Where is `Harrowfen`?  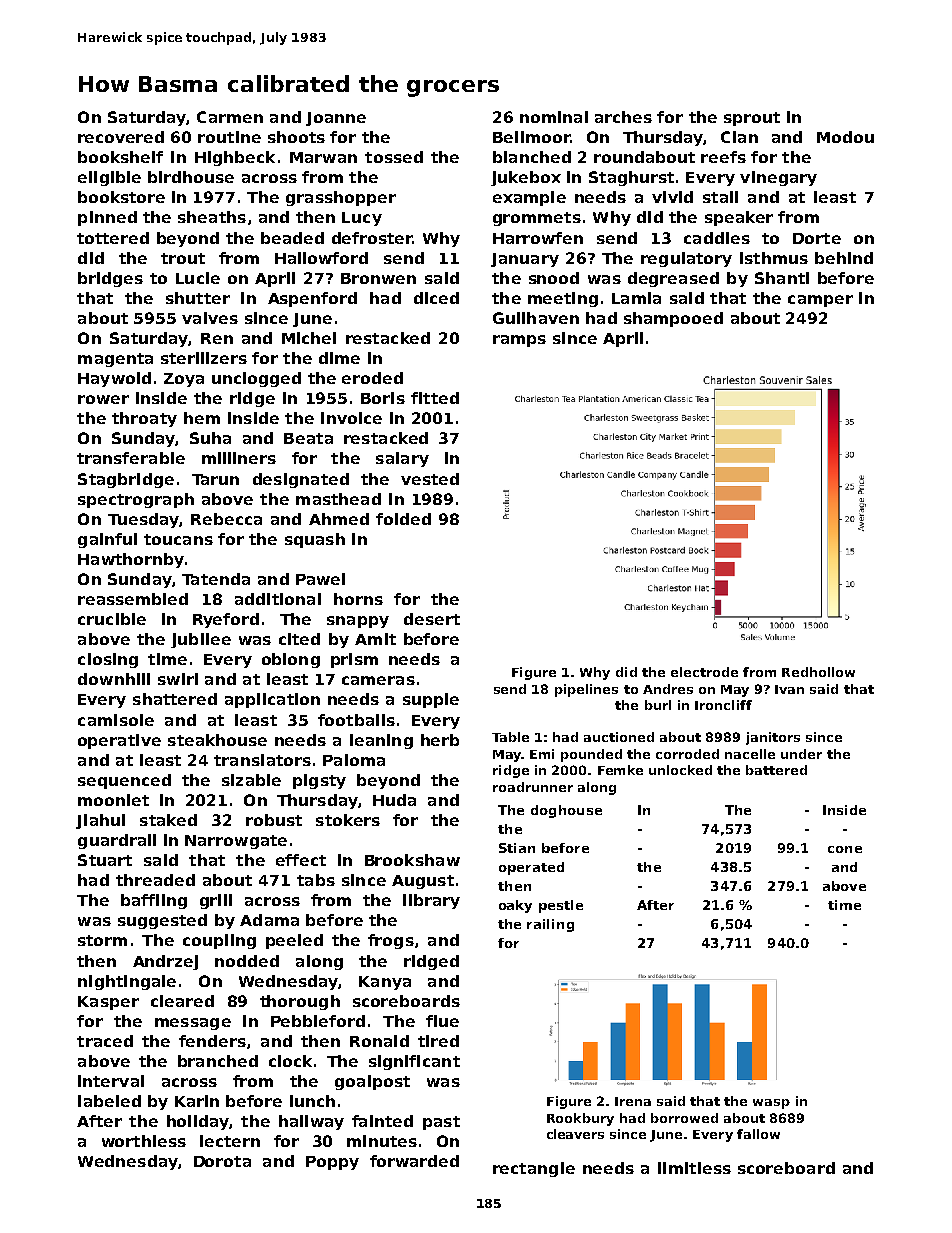
Harrowfen is located at coordinates (538, 238).
